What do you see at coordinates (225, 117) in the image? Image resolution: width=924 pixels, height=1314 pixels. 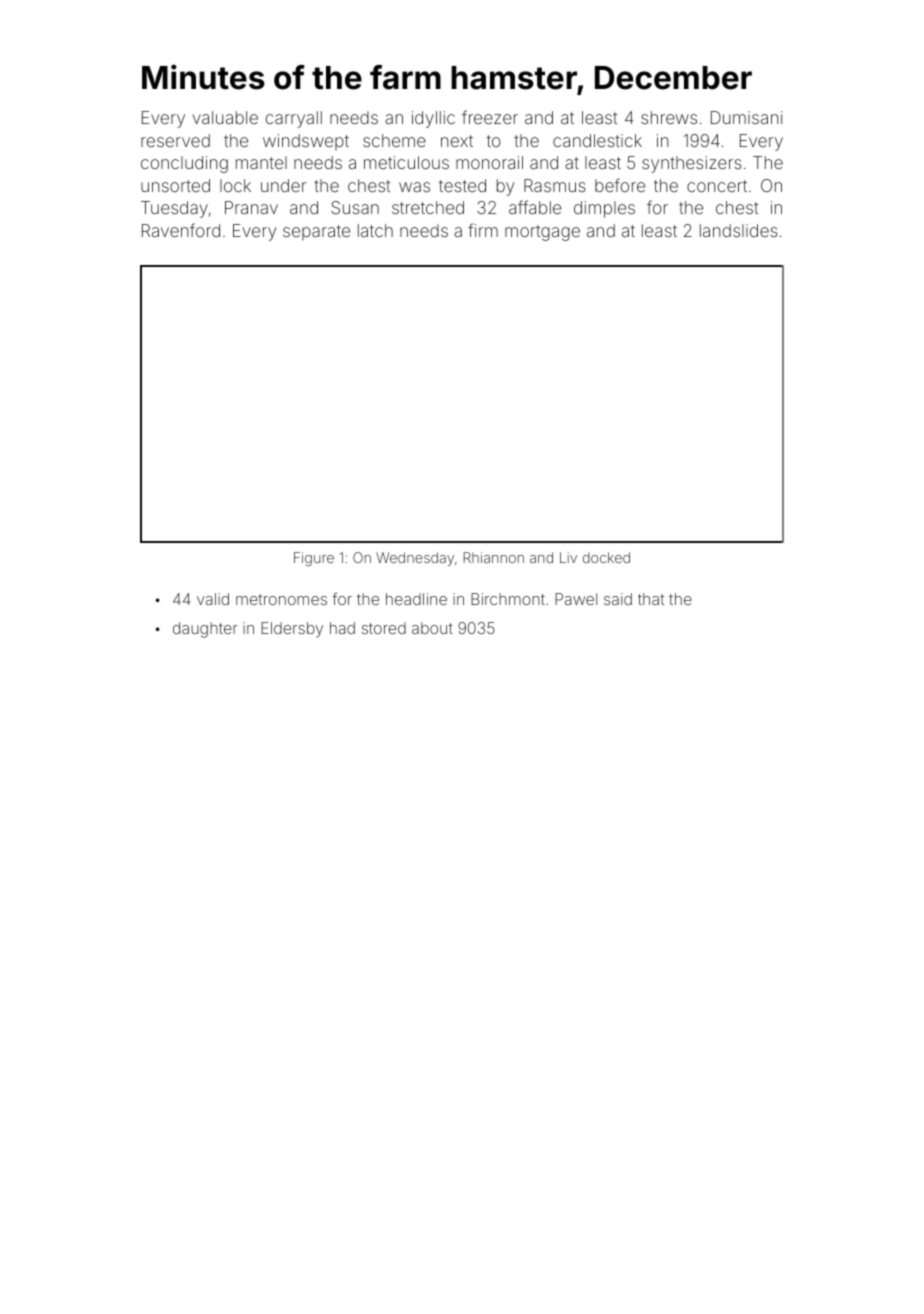 I see `valuable` at bounding box center [225, 117].
